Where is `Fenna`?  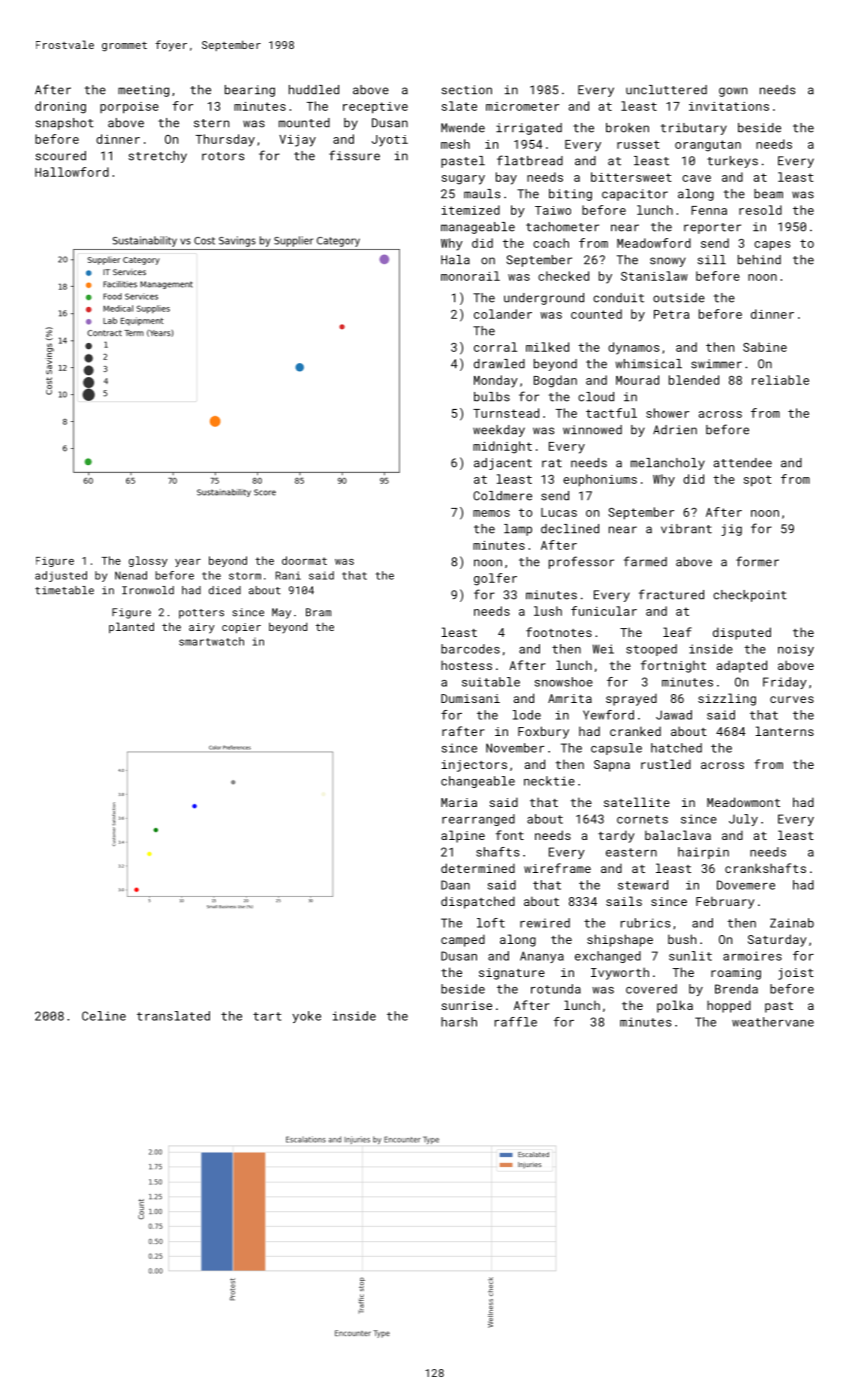 Fenna is located at coordinates (709, 210).
